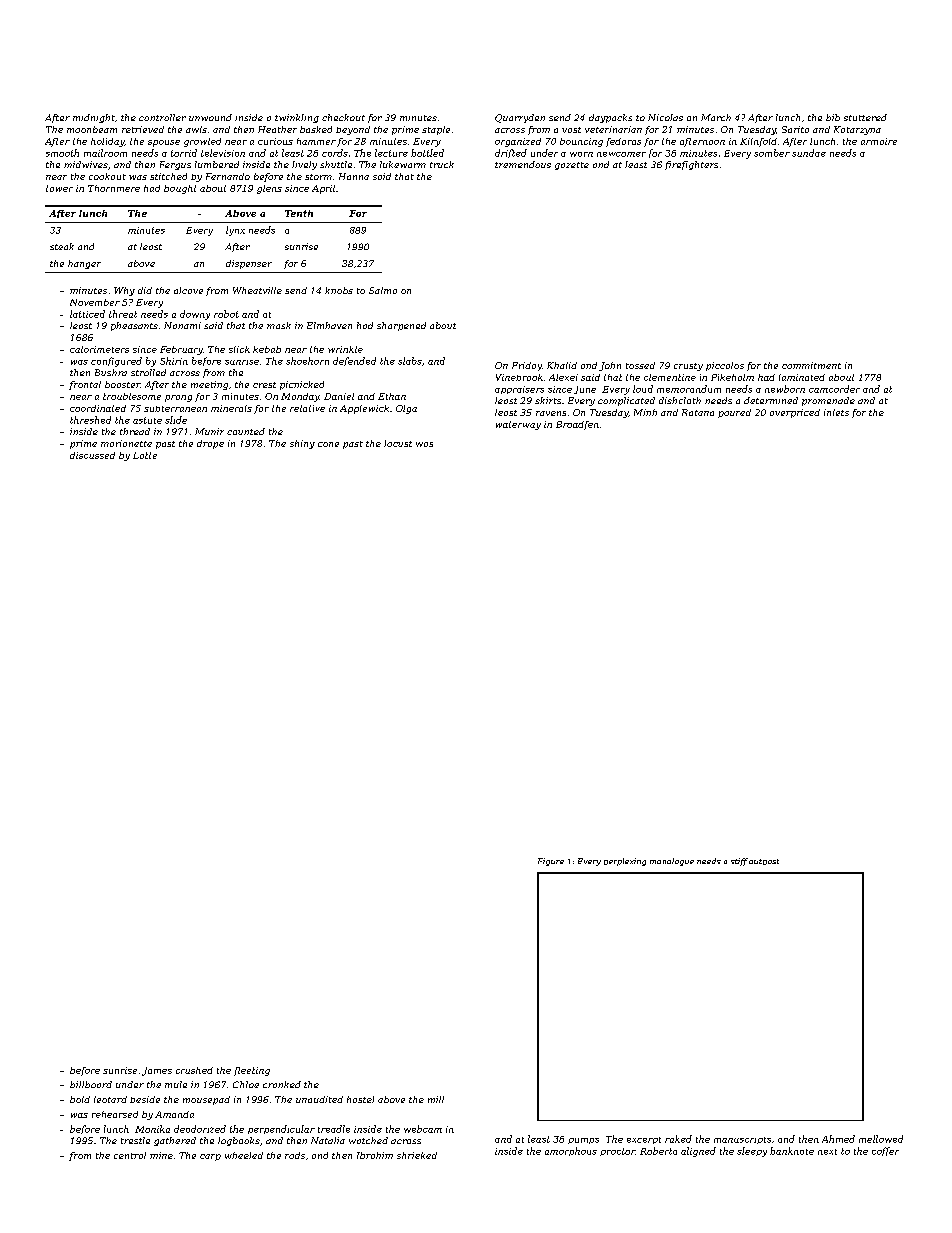  Describe the element at coordinates (123, 314) in the page. I see `threat` at that location.
